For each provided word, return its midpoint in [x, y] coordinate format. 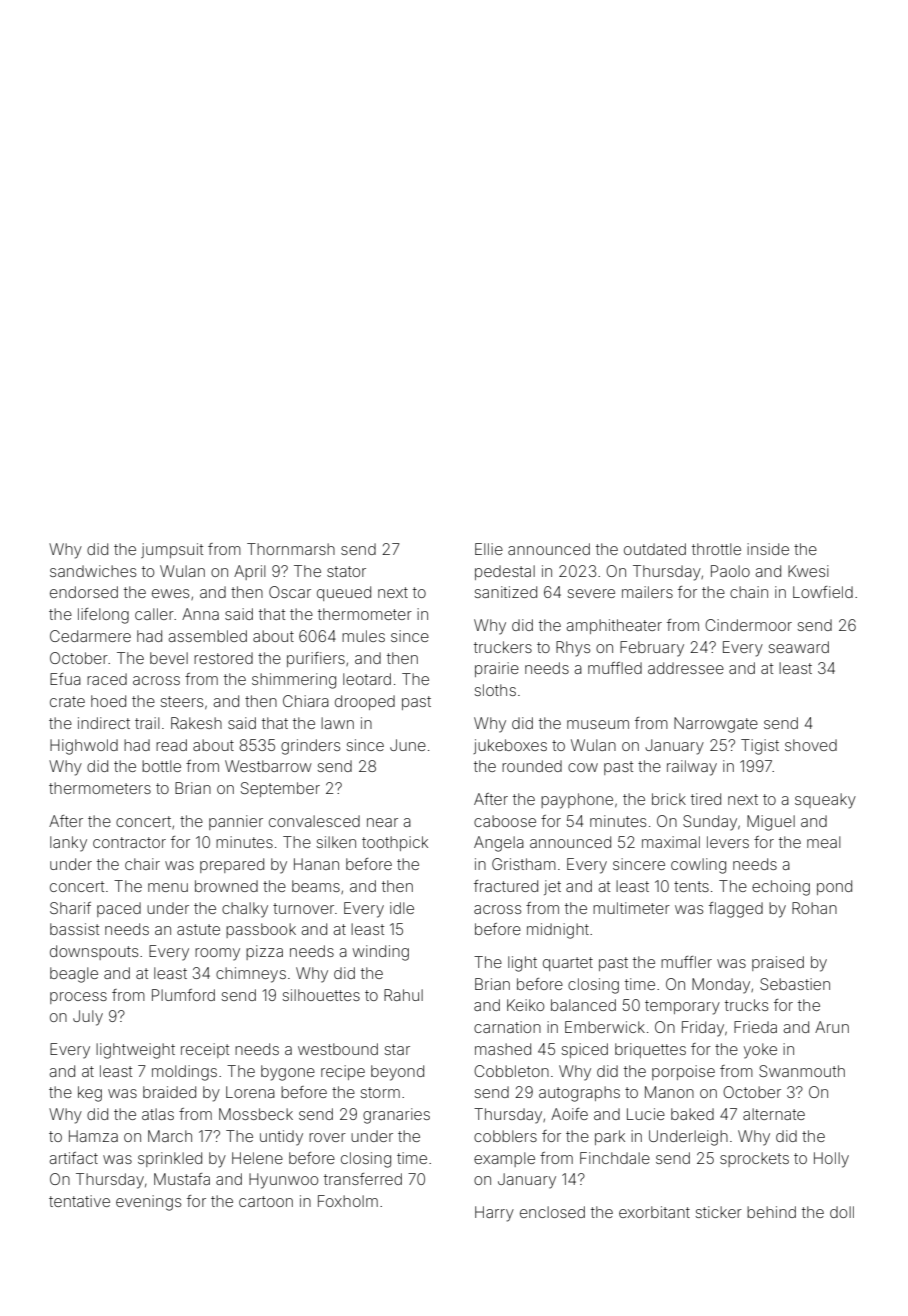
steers [182, 701]
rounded [532, 766]
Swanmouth [802, 1071]
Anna [200, 614]
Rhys [573, 649]
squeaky [825, 801]
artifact [73, 1158]
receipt [205, 1050]
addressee [686, 668]
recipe [343, 1072]
